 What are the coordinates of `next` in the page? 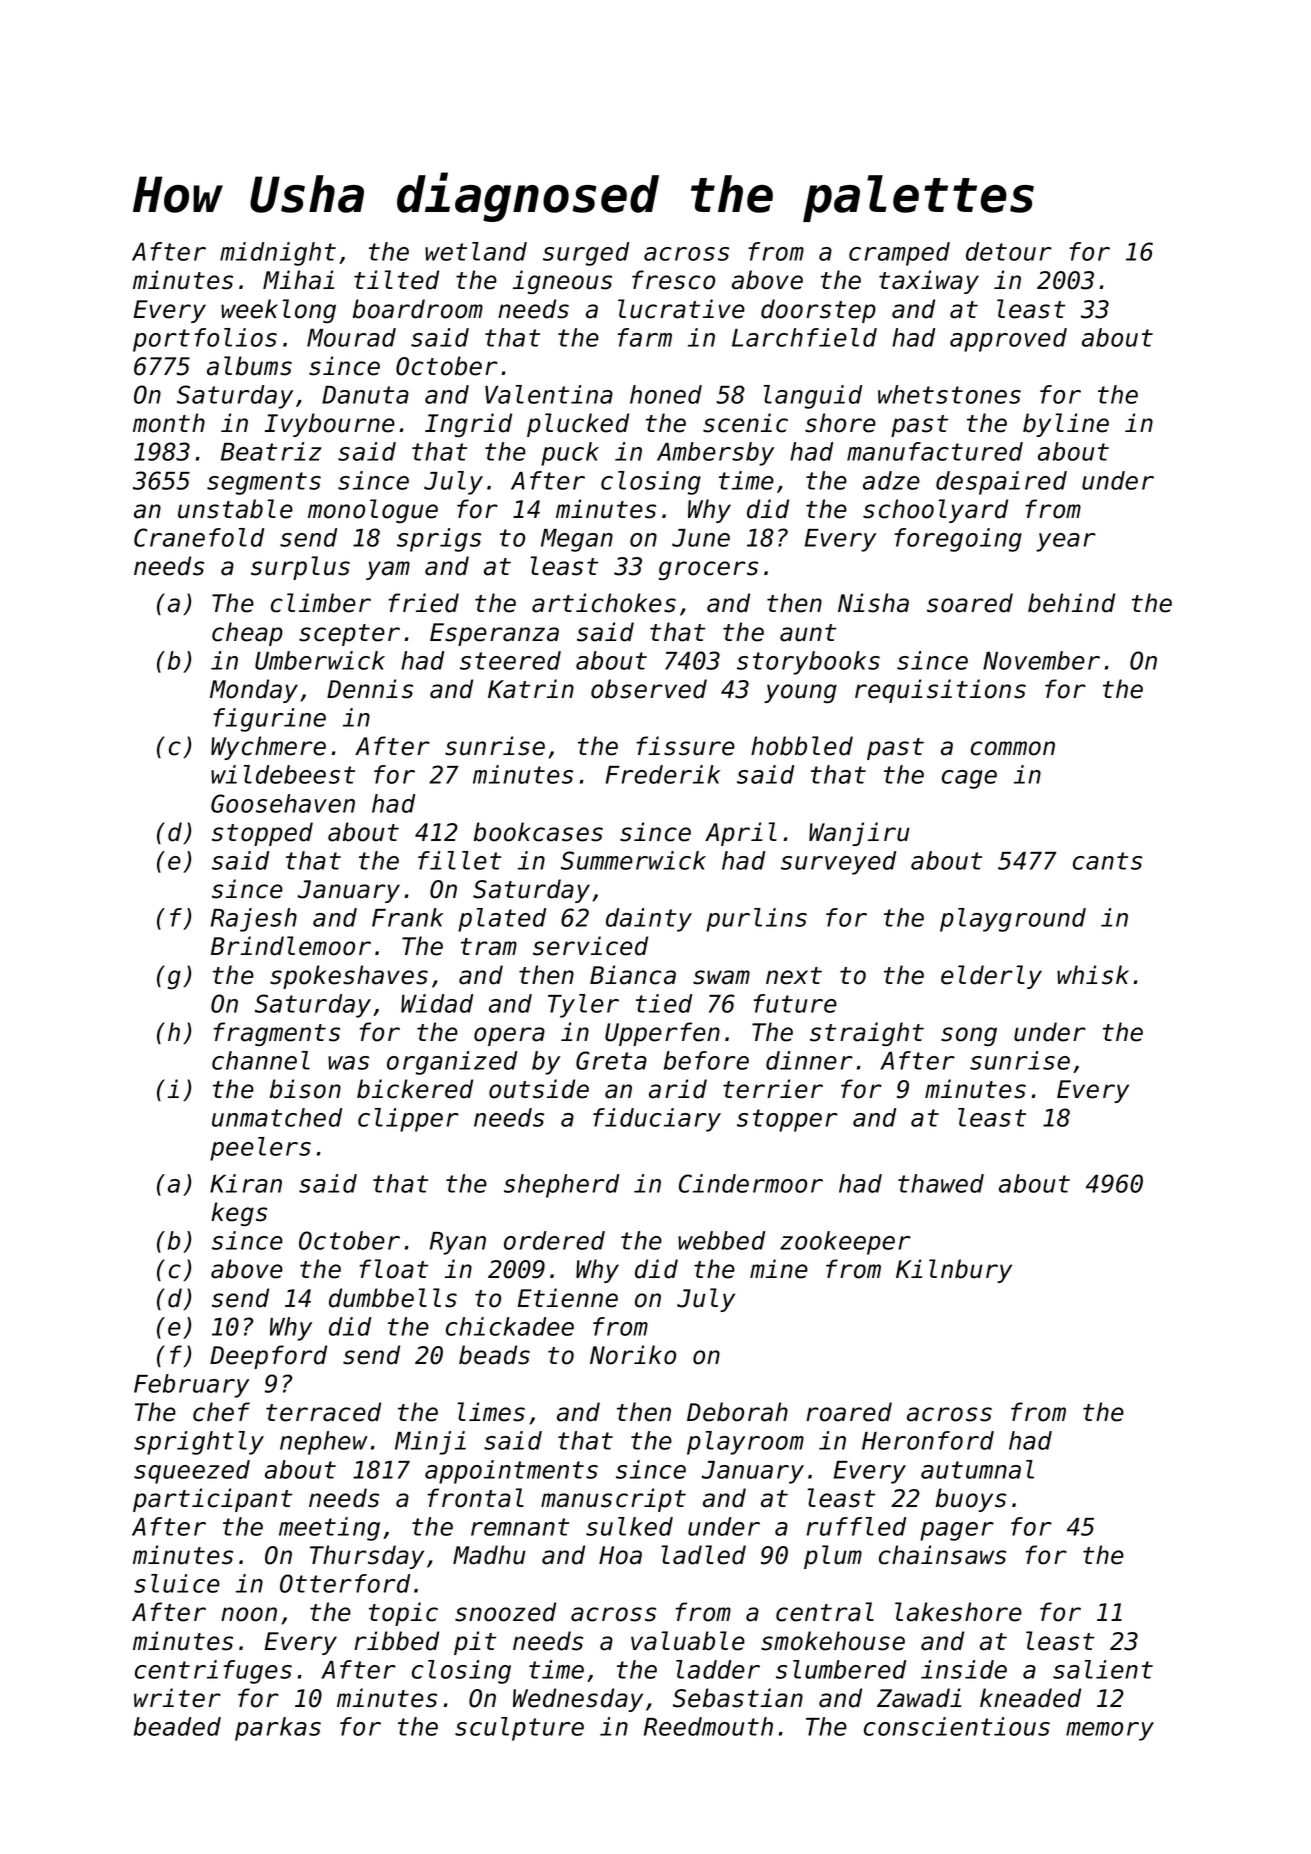 It's located at (794, 976).
